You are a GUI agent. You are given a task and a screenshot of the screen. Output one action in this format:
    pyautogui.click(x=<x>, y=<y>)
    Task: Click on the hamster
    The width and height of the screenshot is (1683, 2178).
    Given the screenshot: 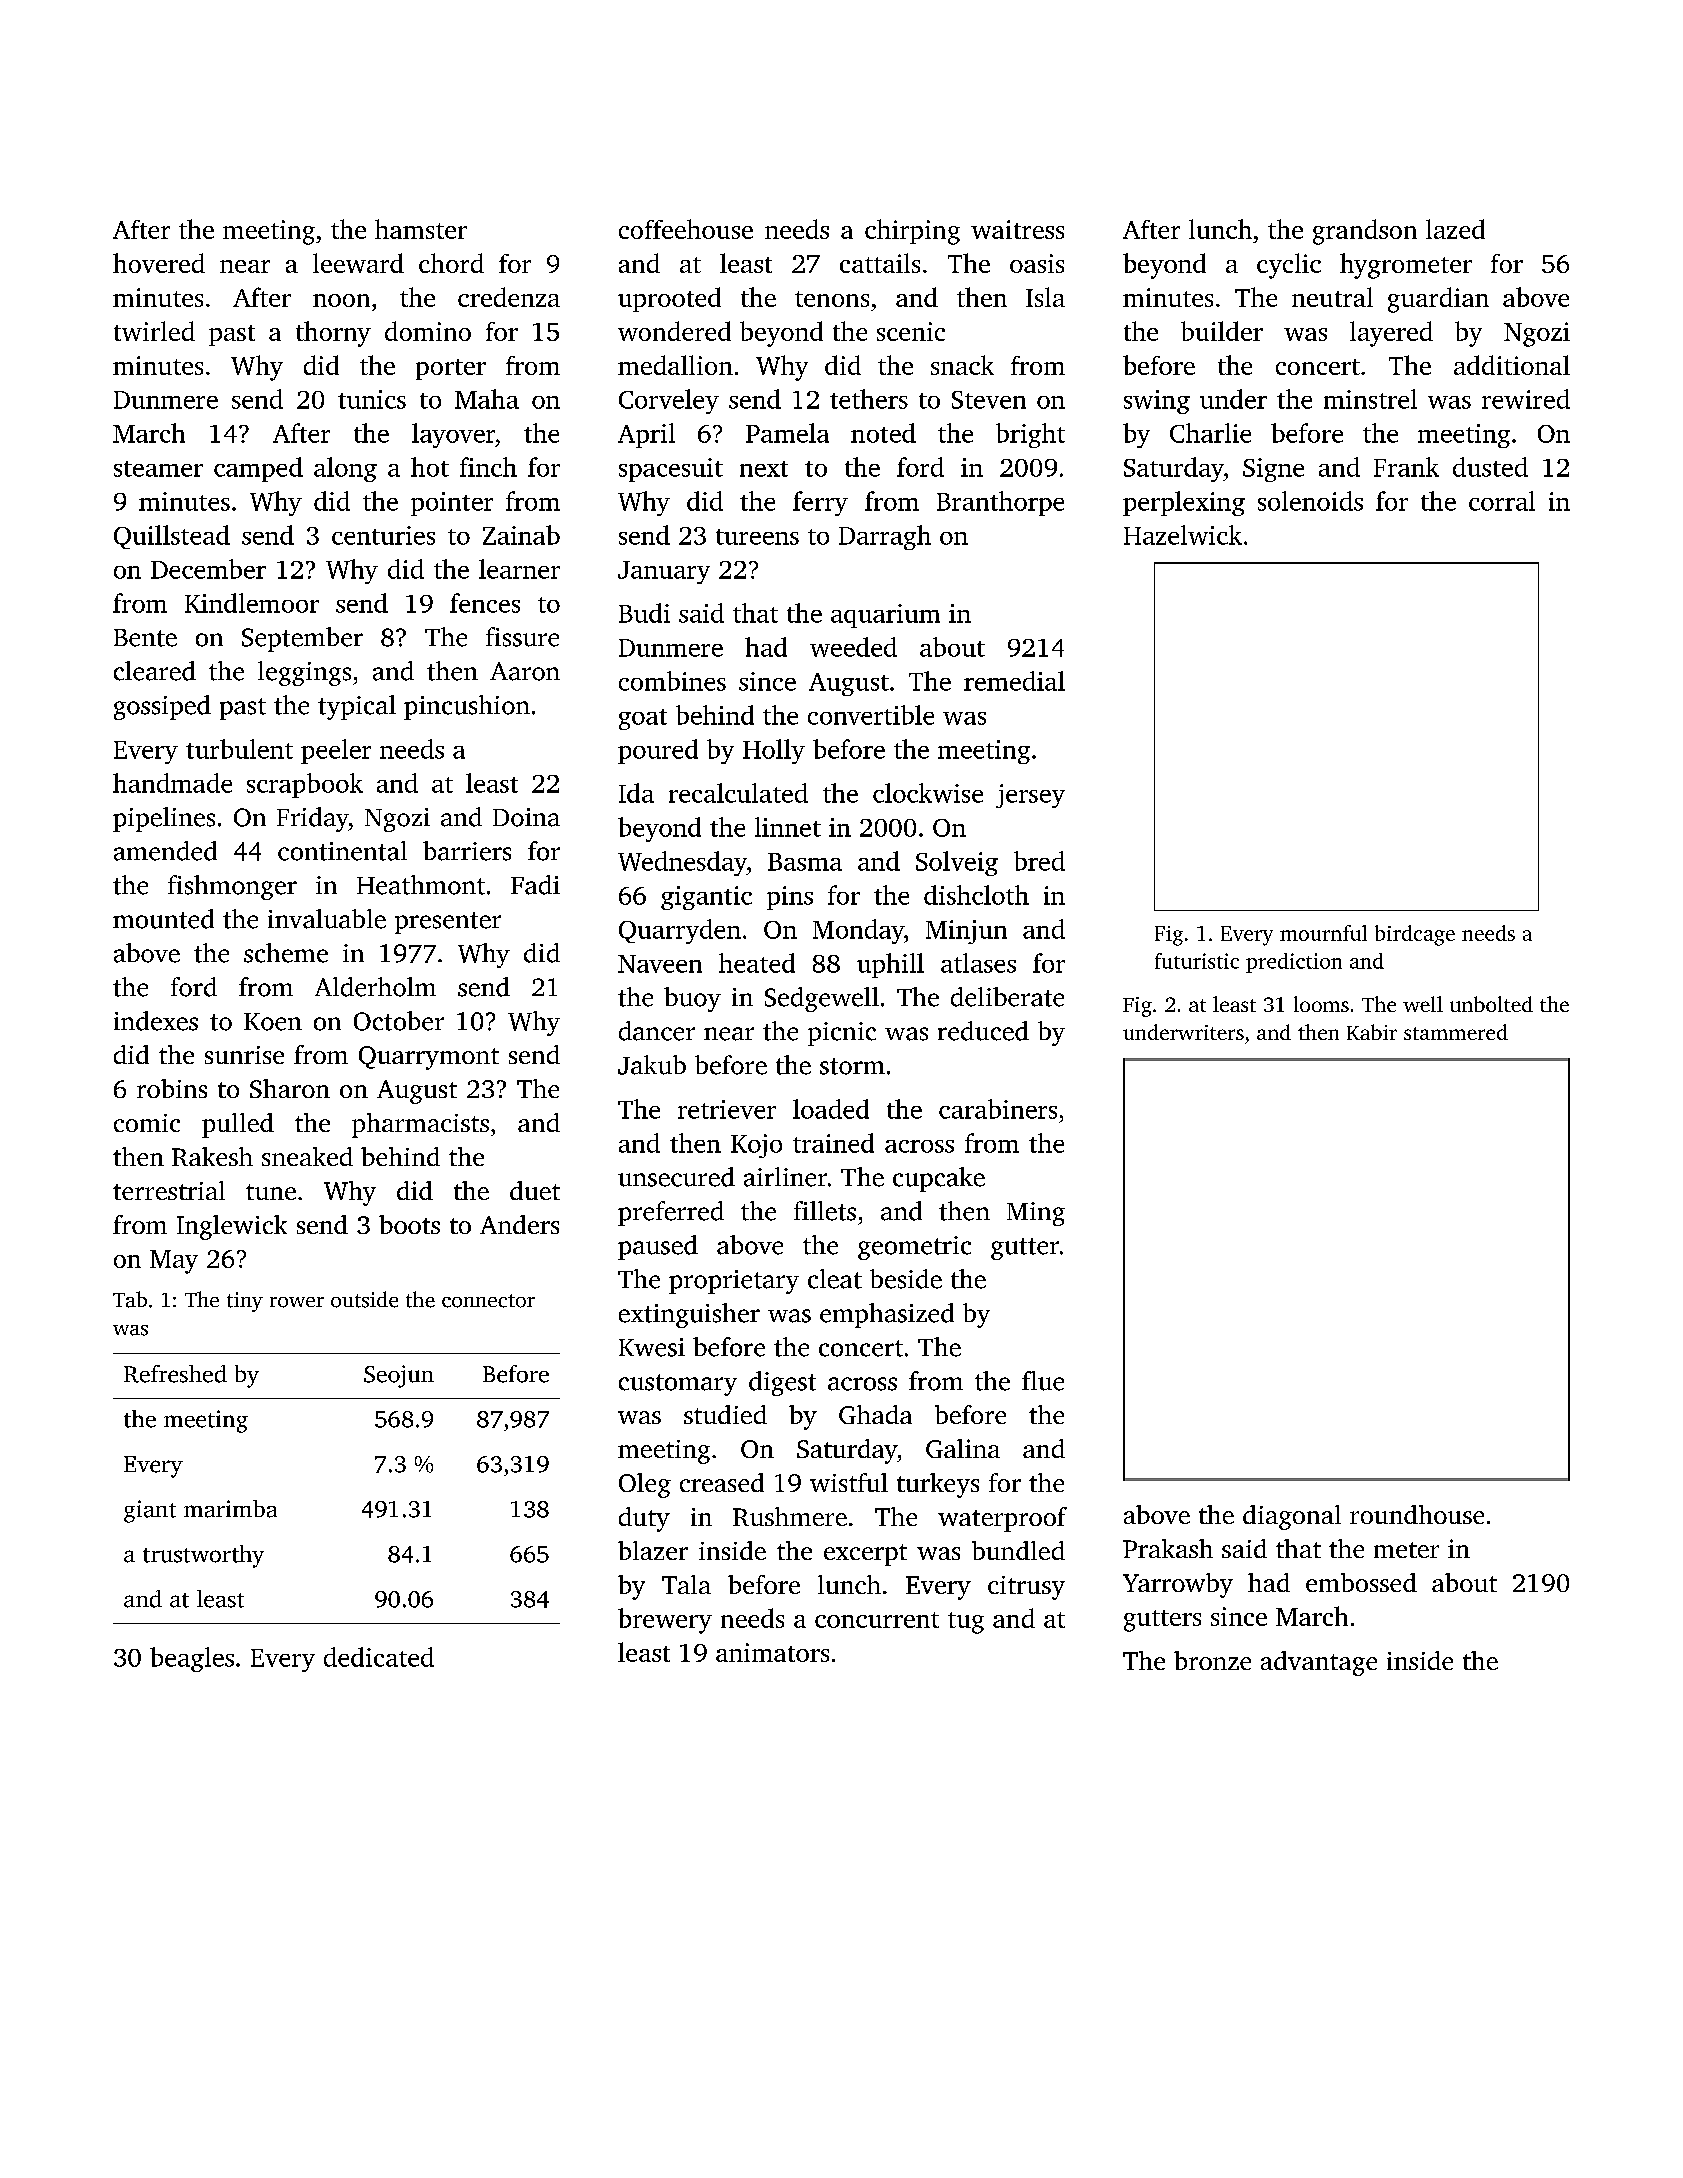 What is the action you would take?
    pyautogui.click(x=421, y=229)
